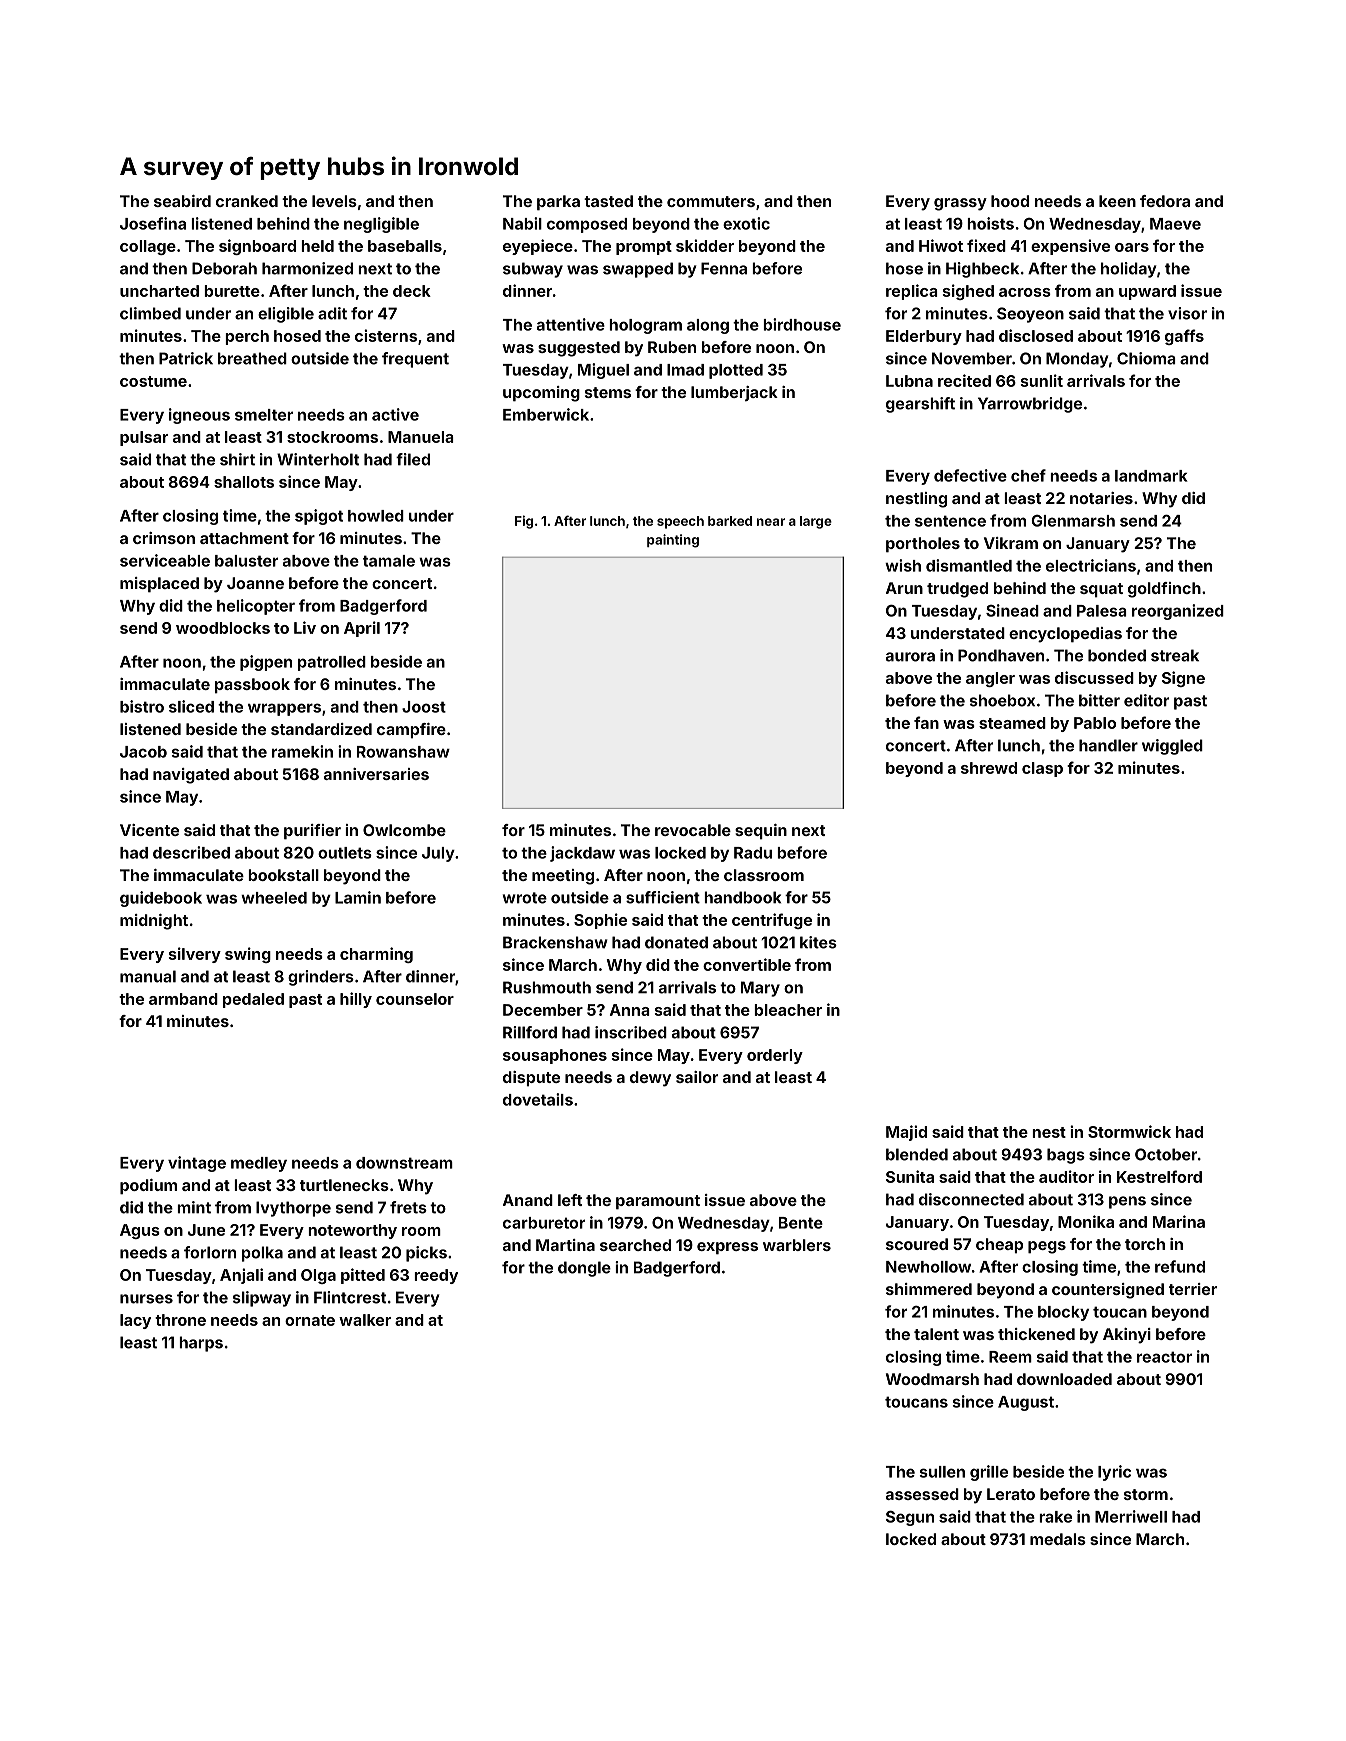  I want to click on dongle, so click(584, 1269).
